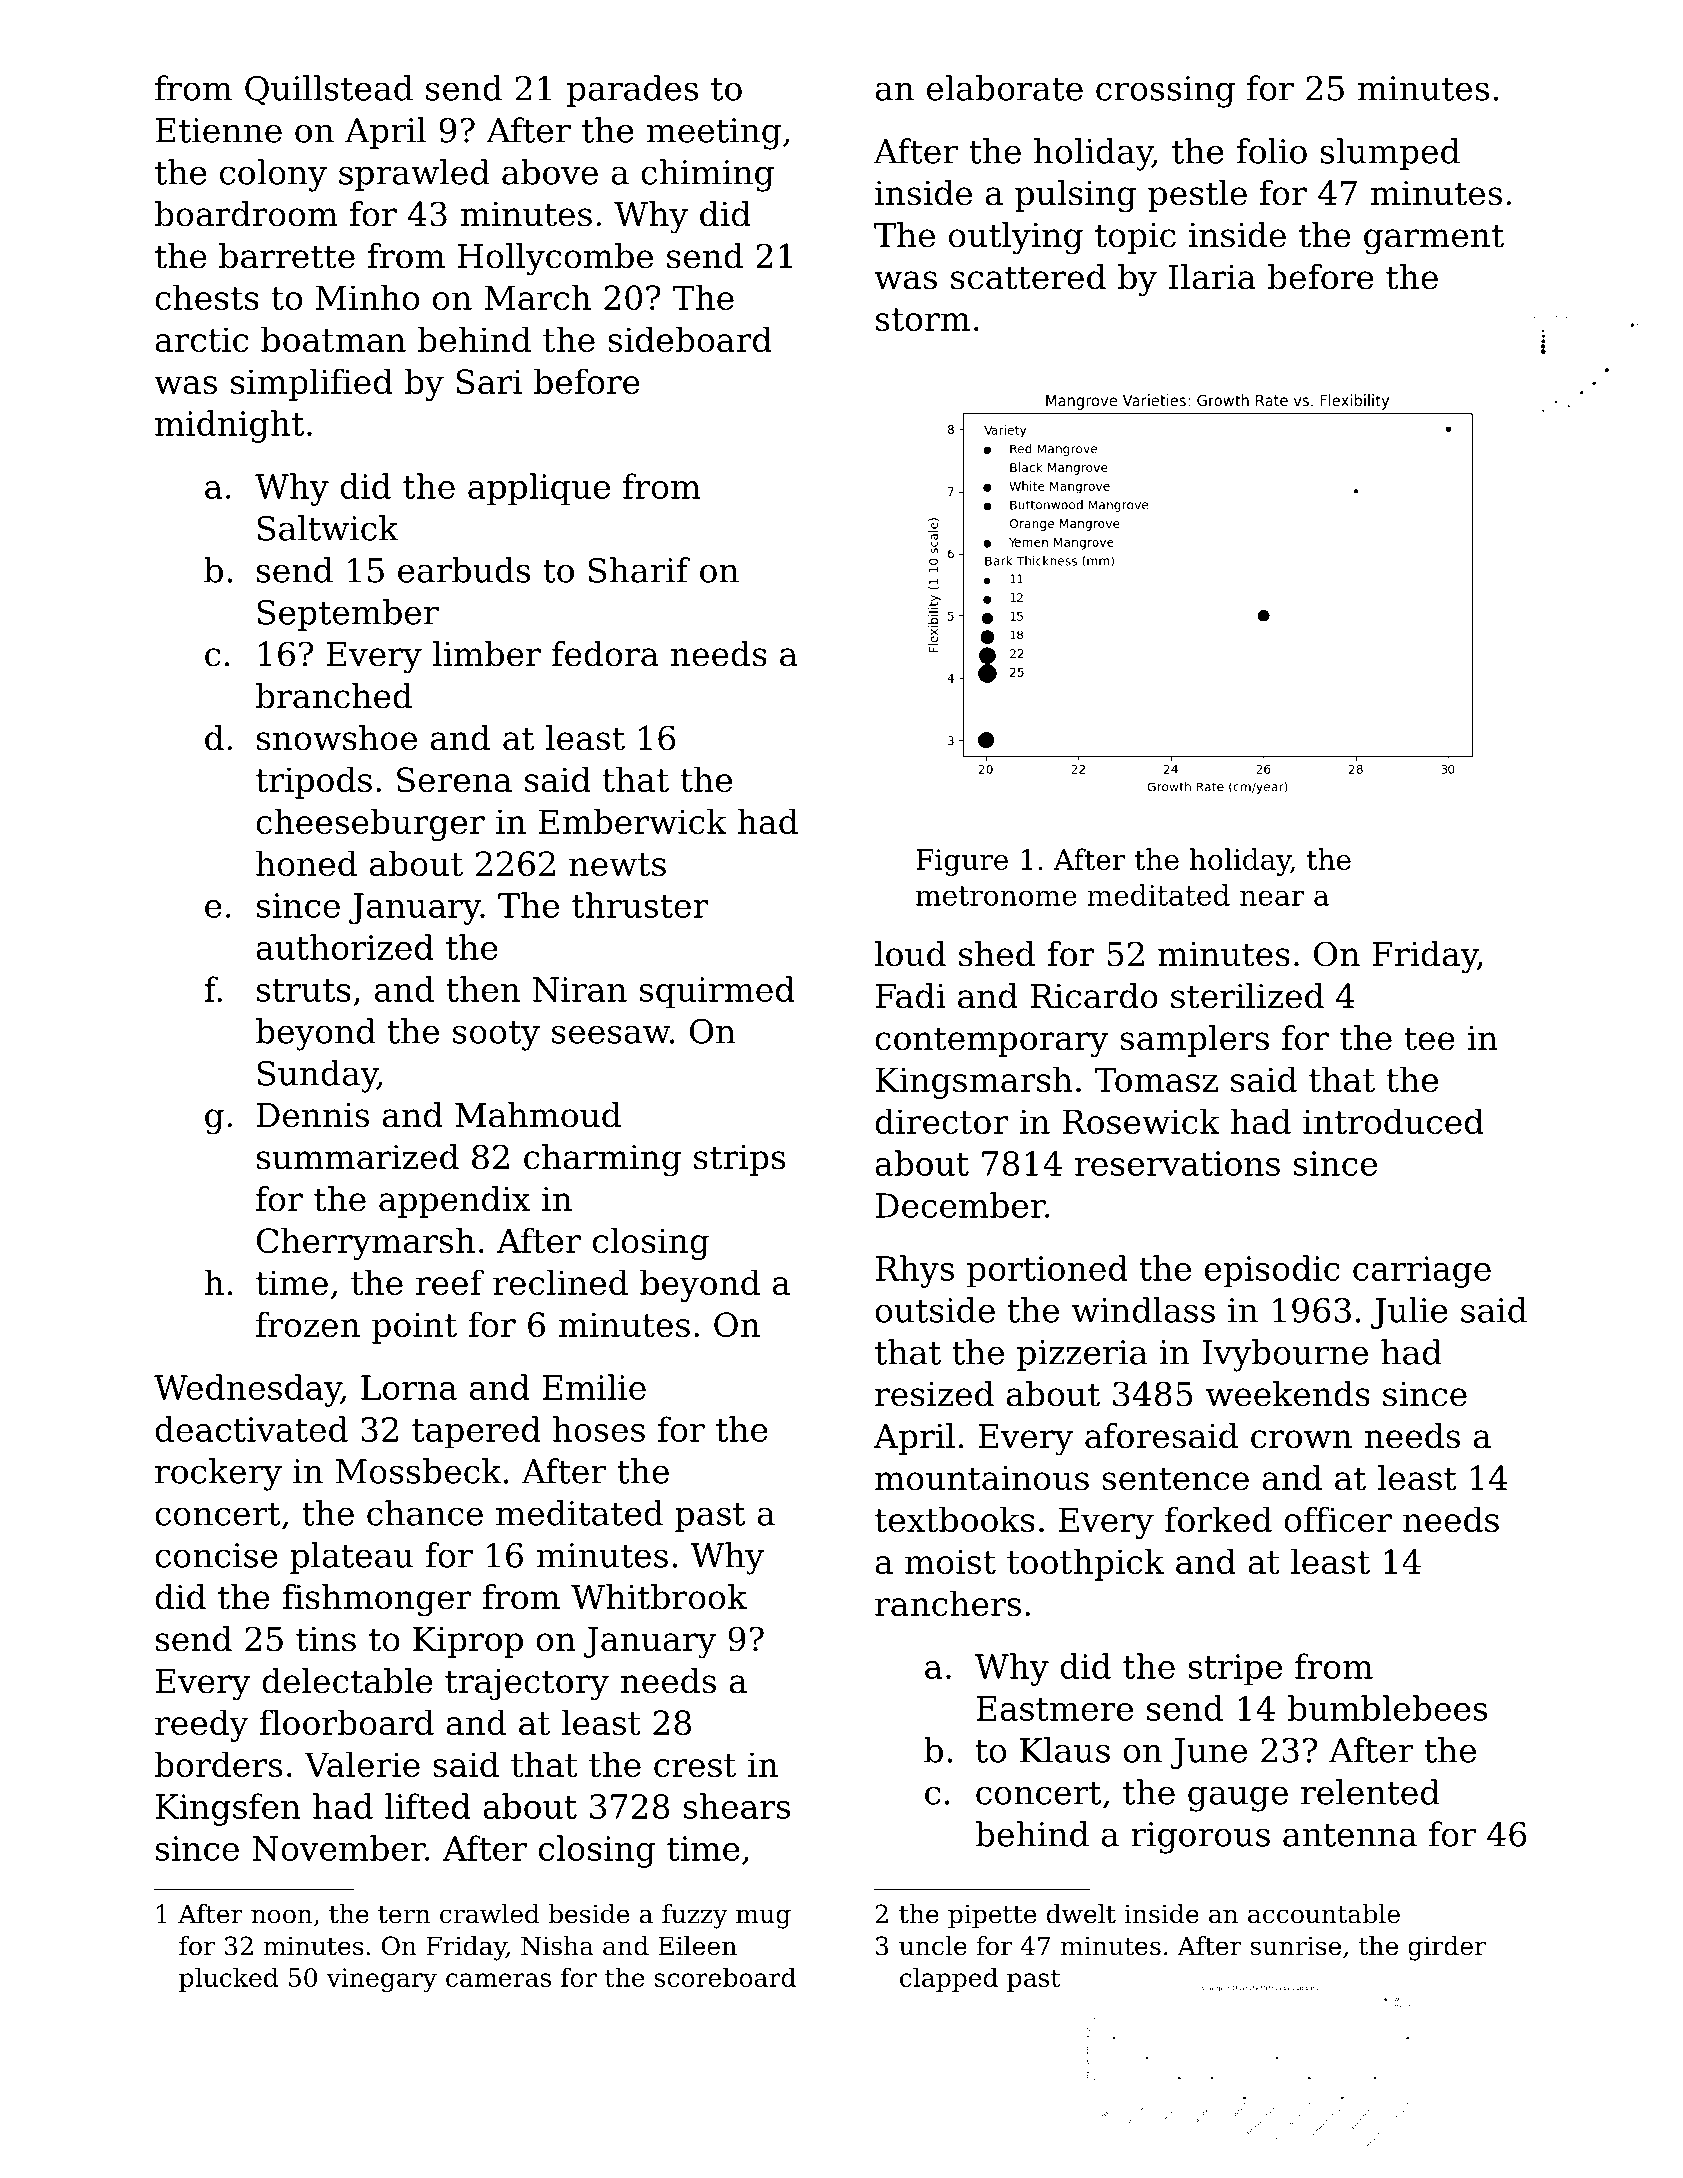  Describe the element at coordinates (329, 90) in the image. I see `Quillstead` at that location.
